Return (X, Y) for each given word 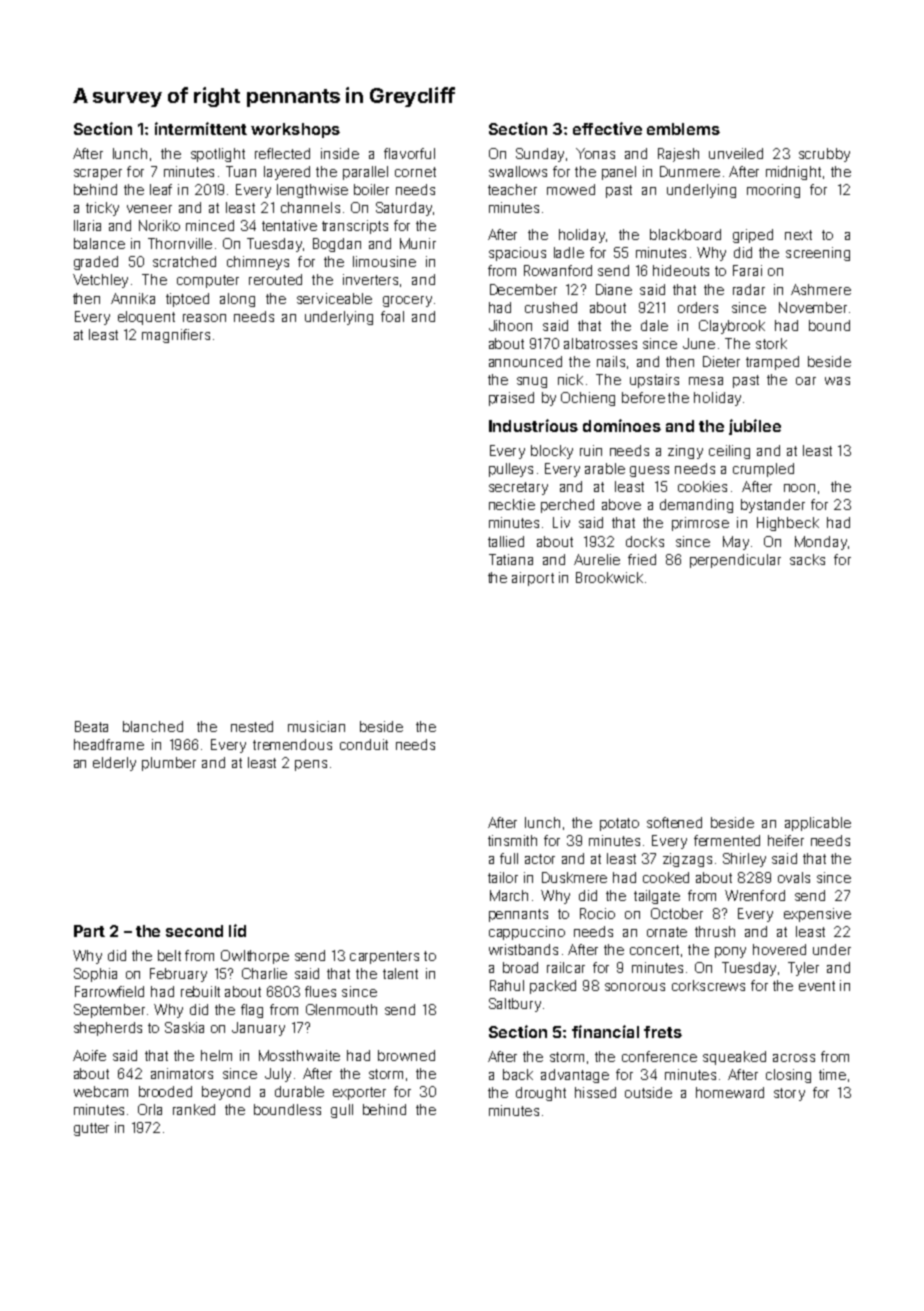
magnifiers (176, 336)
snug (532, 382)
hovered (779, 949)
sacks (807, 559)
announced (525, 361)
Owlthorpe (255, 957)
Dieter (721, 361)
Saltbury (515, 1005)
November (813, 307)
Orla (150, 1109)
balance (99, 243)
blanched (153, 726)
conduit (364, 744)
